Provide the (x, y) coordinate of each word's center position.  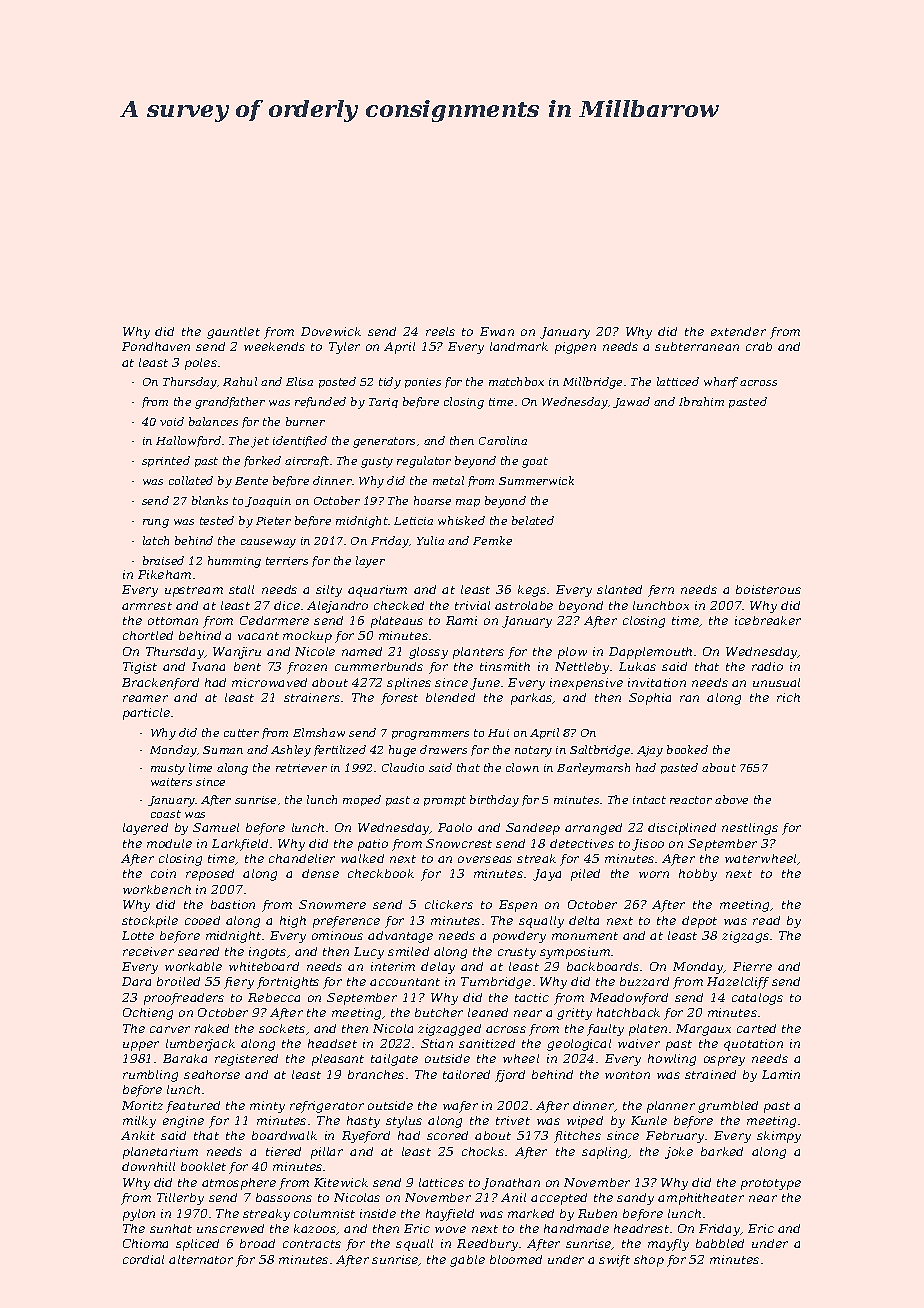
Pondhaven (156, 346)
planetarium (160, 1153)
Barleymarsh (593, 769)
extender (738, 331)
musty (168, 769)
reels (440, 331)
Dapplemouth (650, 653)
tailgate (394, 1060)
